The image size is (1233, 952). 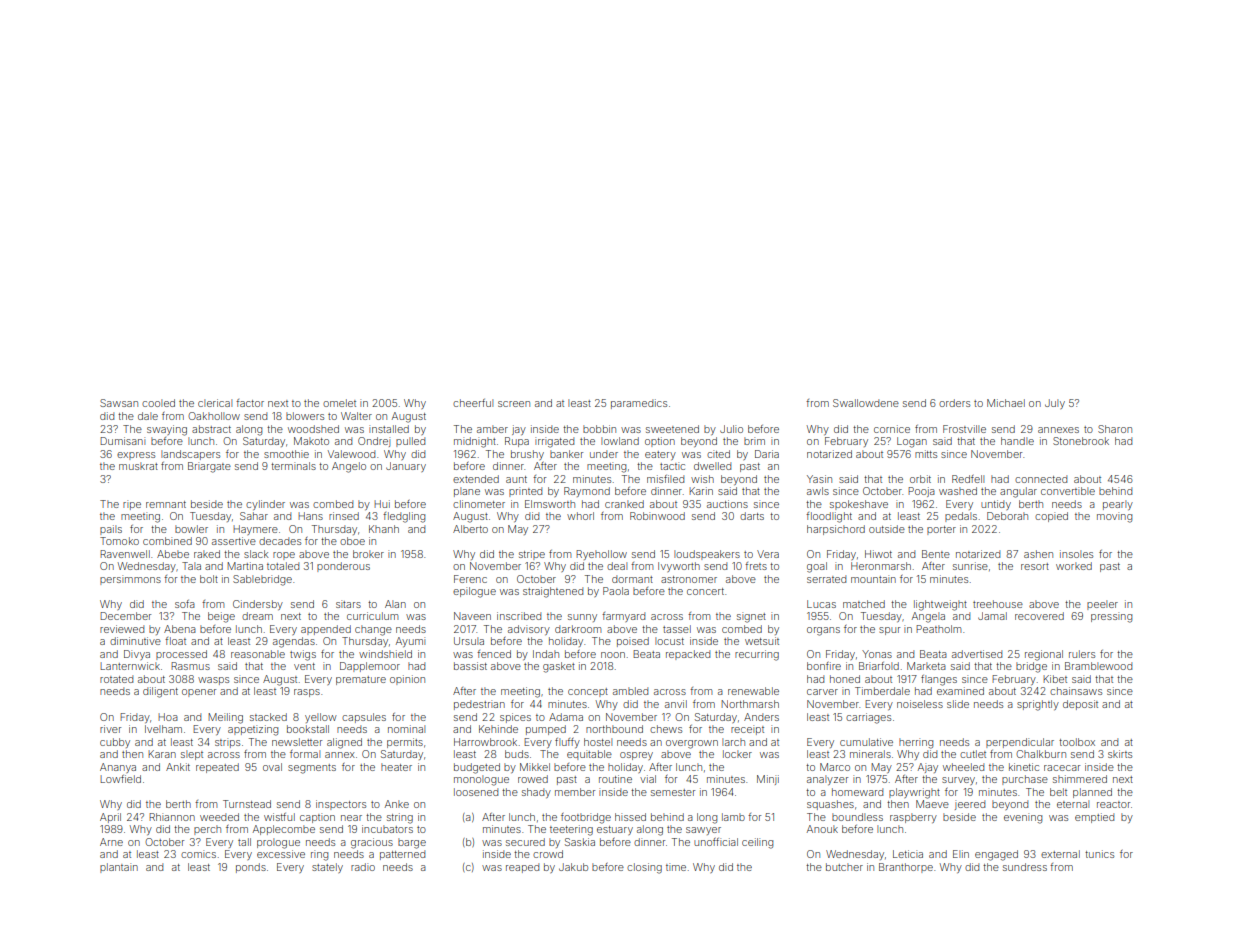 I want to click on Abena, so click(x=180, y=629).
